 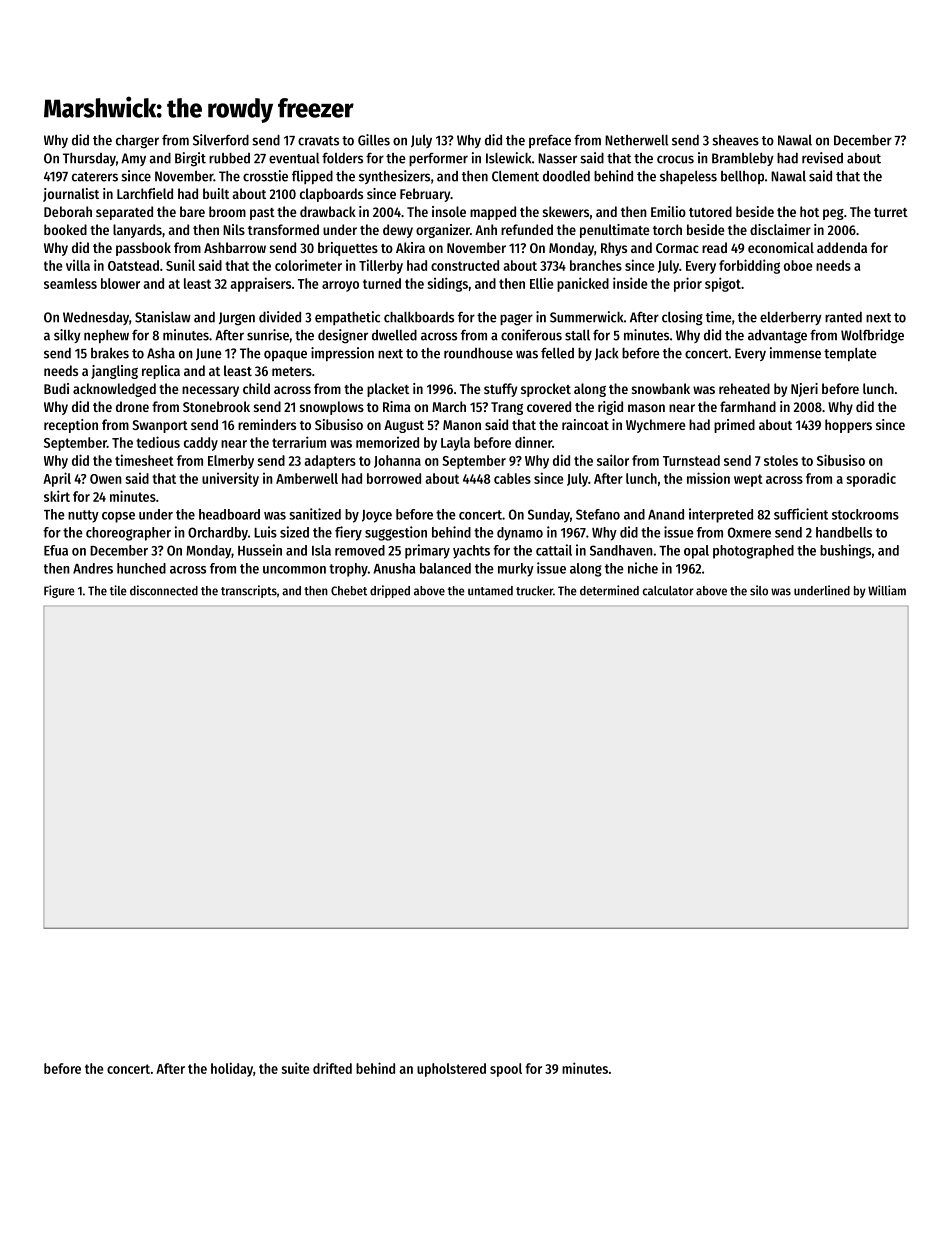 I want to click on placket, so click(x=388, y=390).
